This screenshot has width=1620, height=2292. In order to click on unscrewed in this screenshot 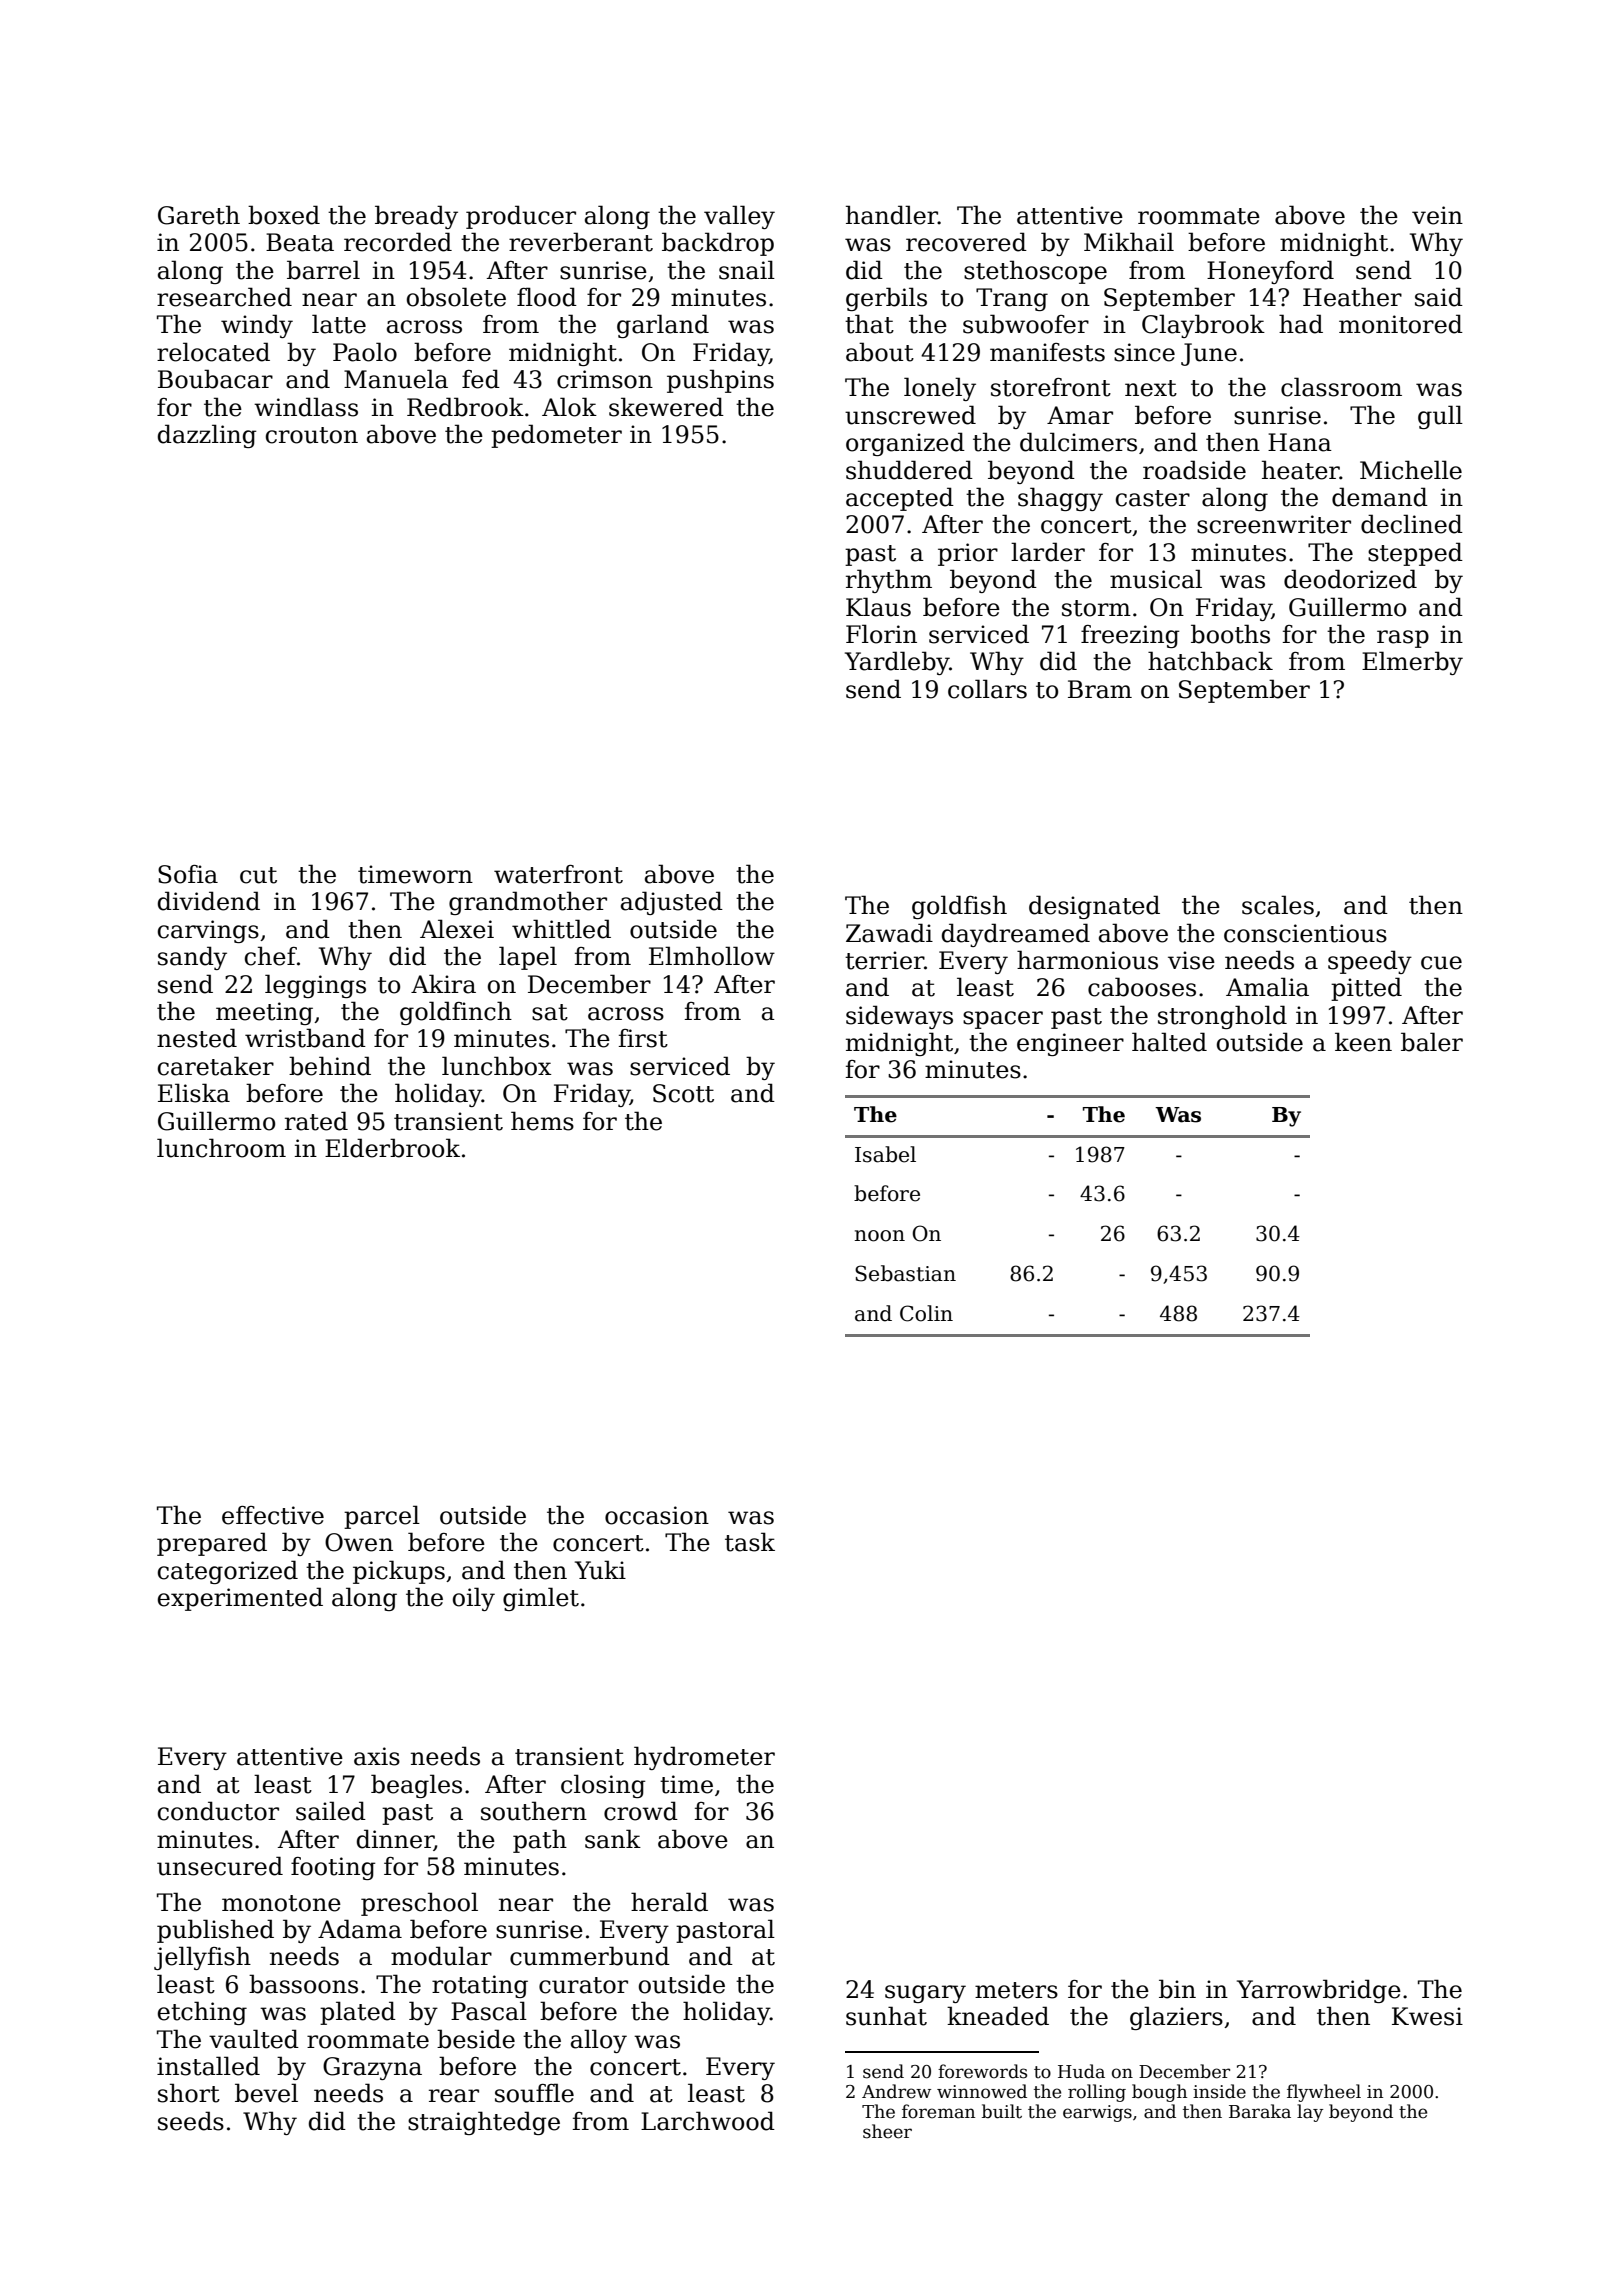, I will do `click(910, 415)`.
